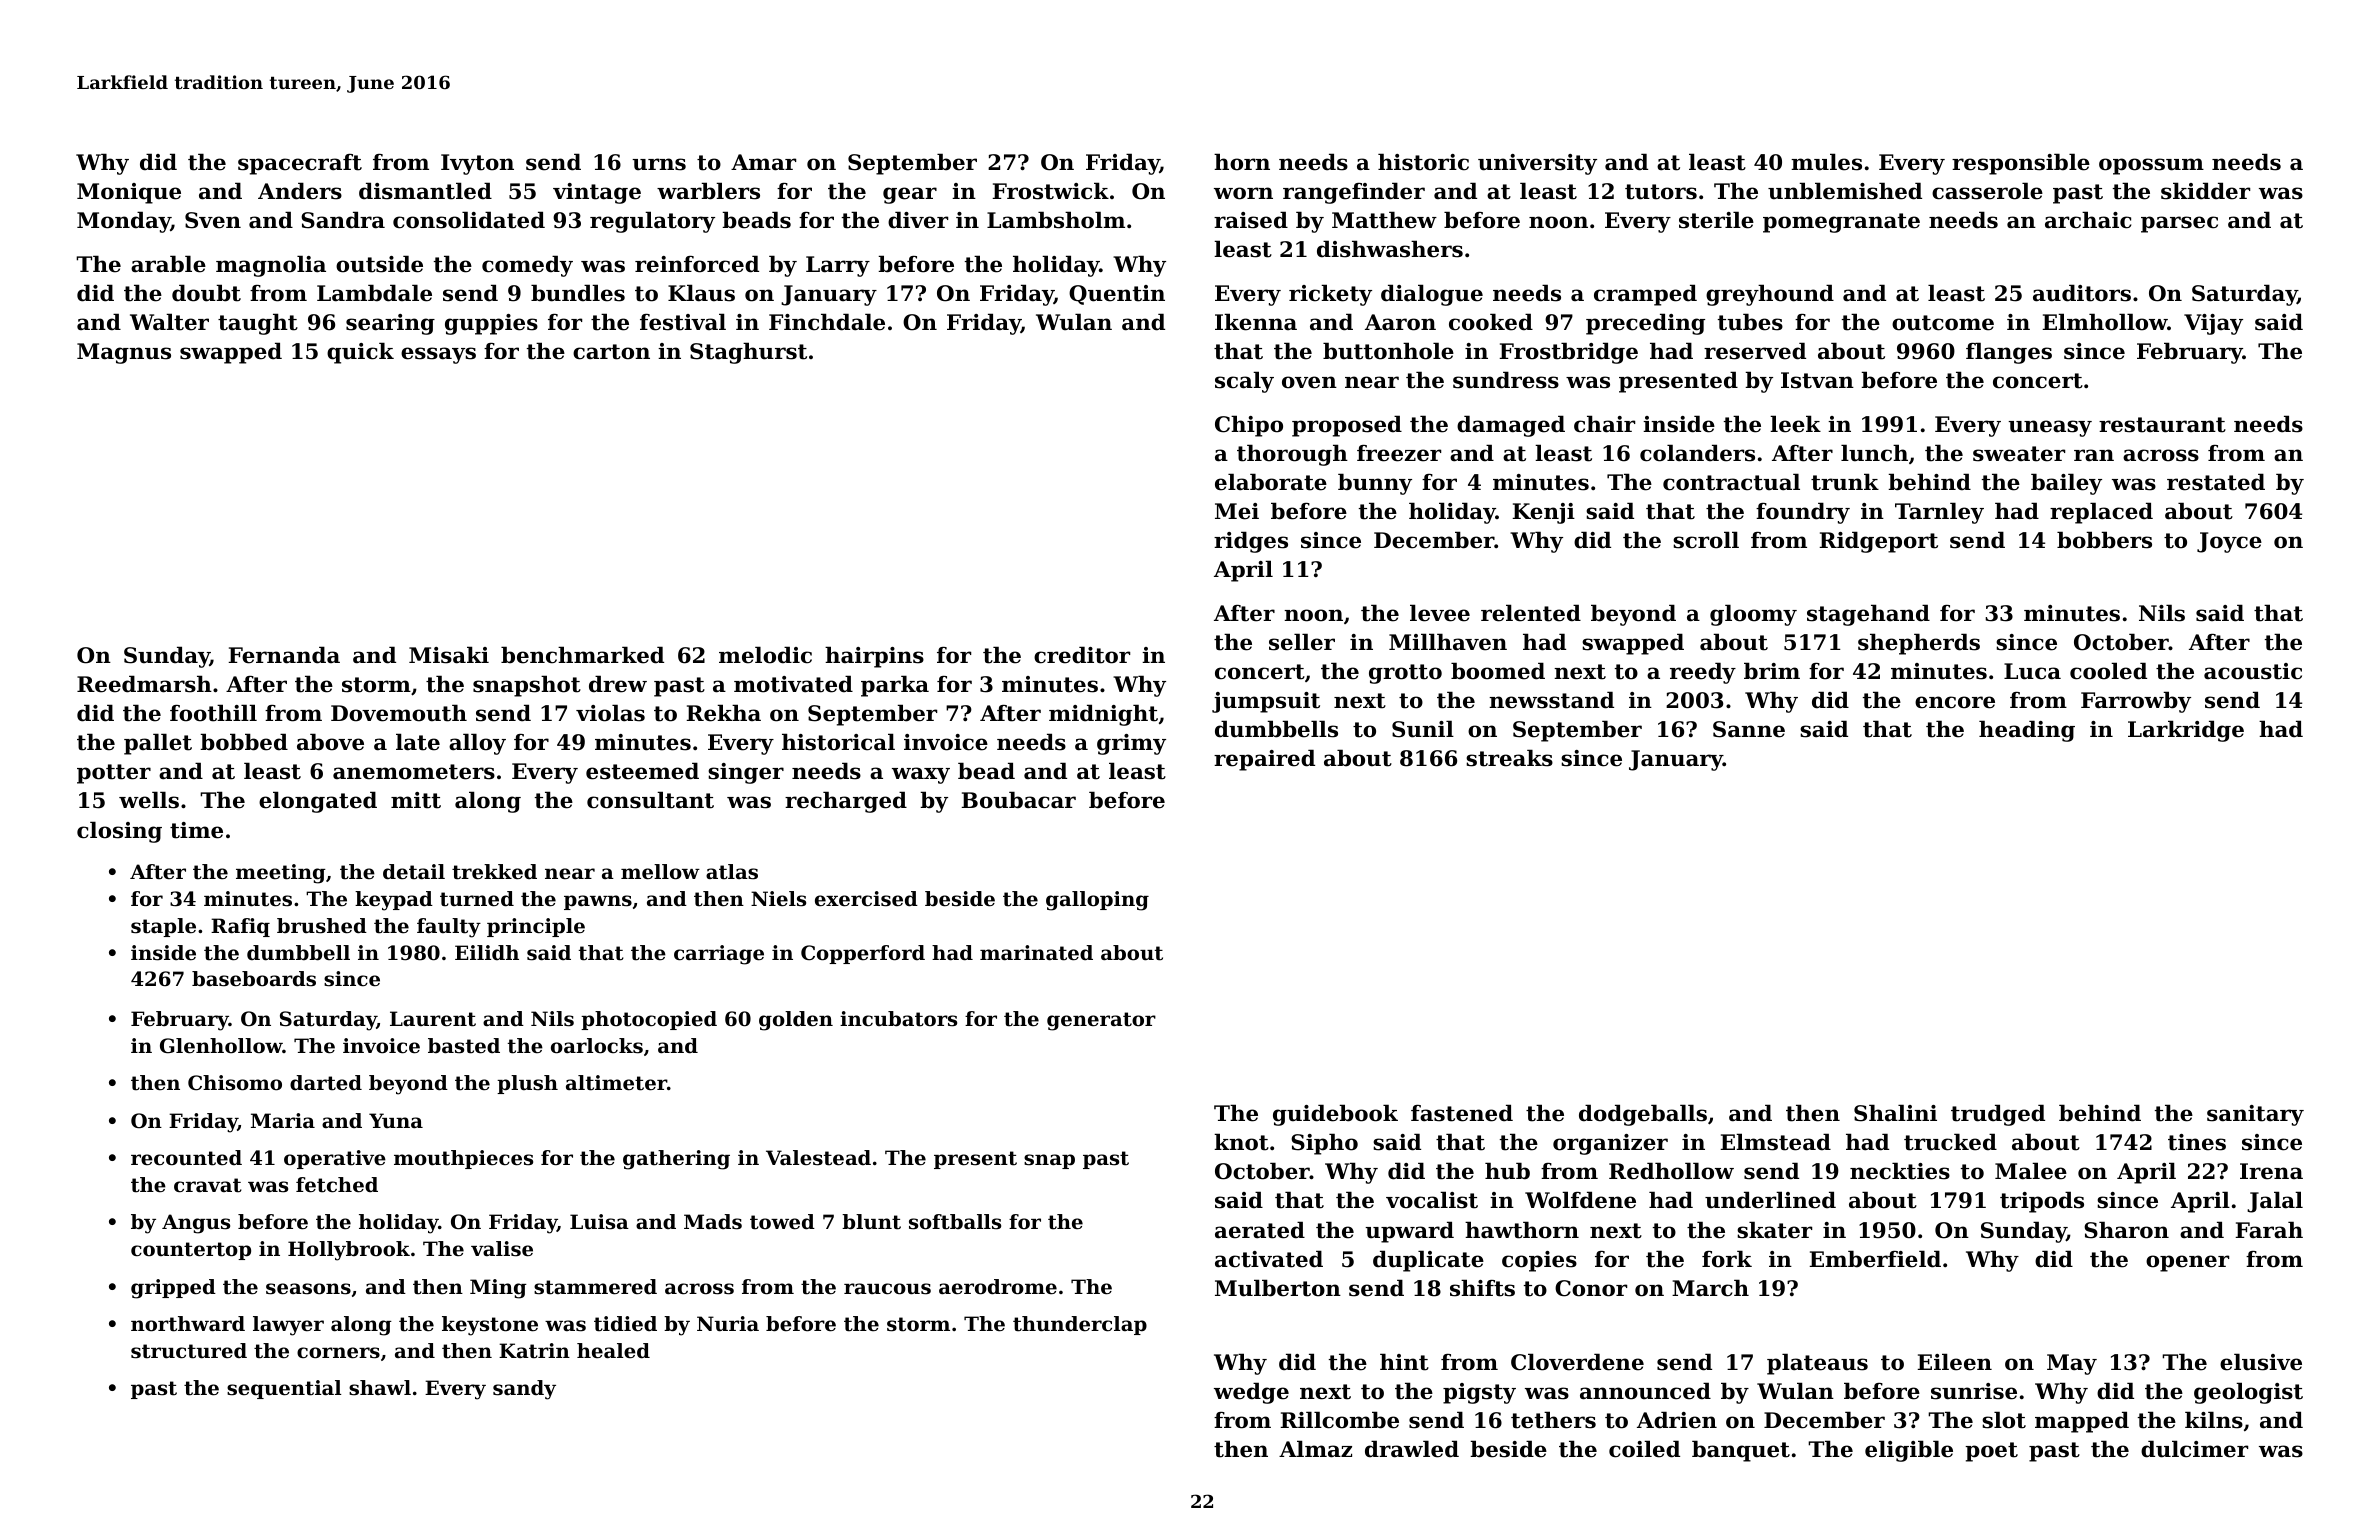 The height and width of the screenshot is (1540, 2380). Describe the element at coordinates (300, 164) in the screenshot. I see `spacecraft` at that location.
